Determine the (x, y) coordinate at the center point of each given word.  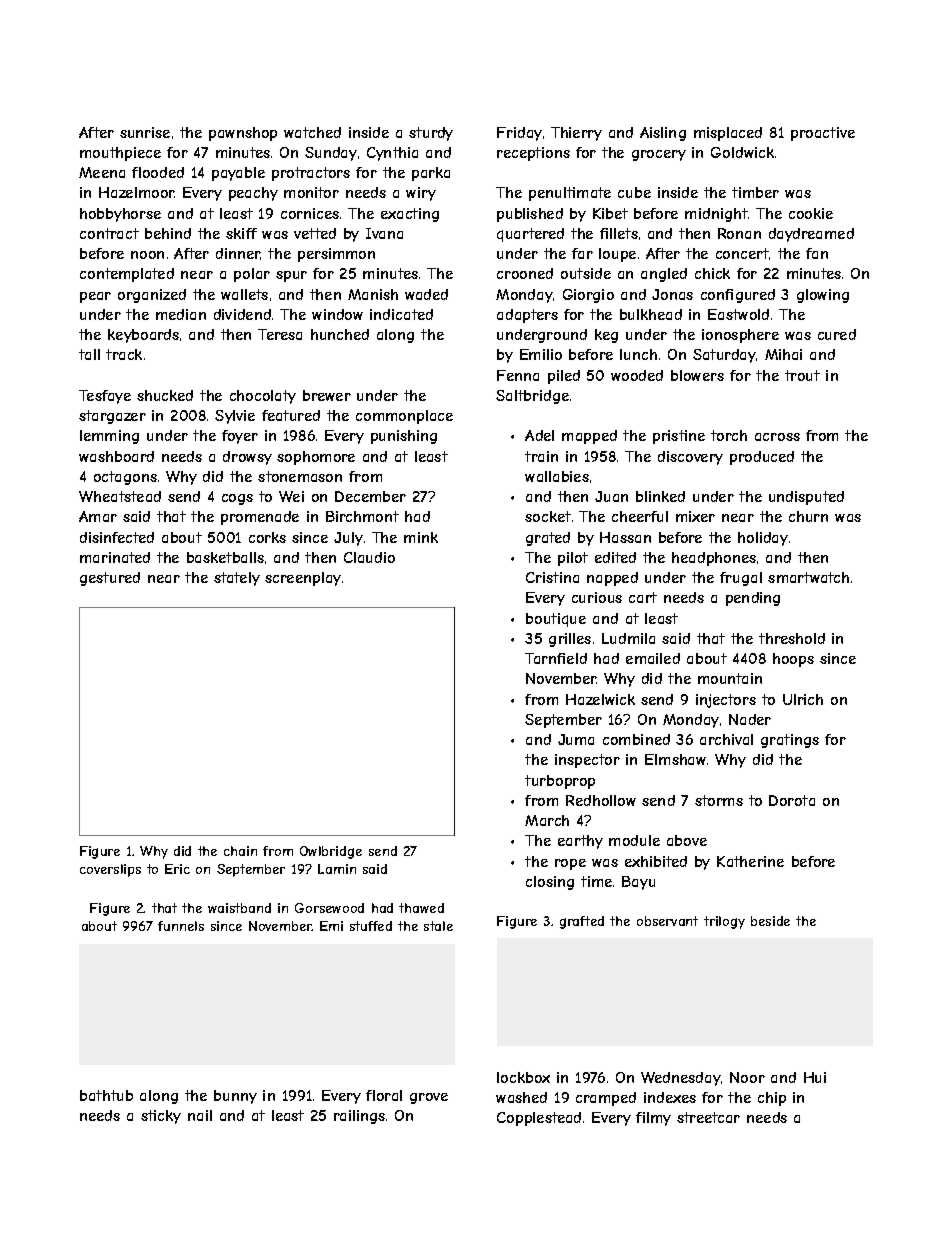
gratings (790, 741)
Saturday (724, 356)
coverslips (110, 870)
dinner (238, 254)
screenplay (303, 579)
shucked (165, 395)
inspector (587, 761)
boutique (556, 620)
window (337, 314)
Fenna (518, 375)
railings (359, 1117)
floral (384, 1095)
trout (802, 375)
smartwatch (808, 577)
